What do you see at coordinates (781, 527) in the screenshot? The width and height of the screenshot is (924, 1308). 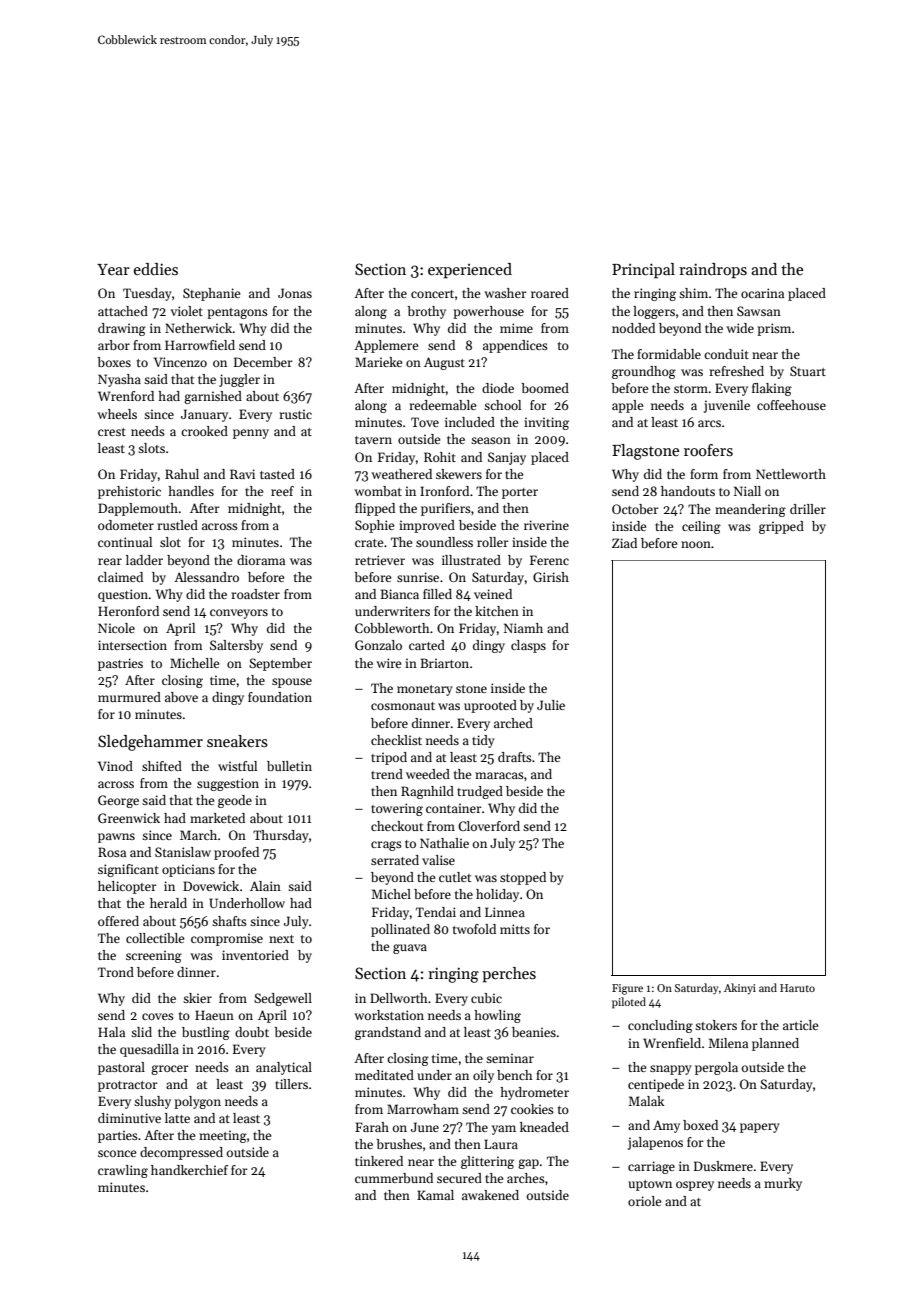 I see `gripped` at bounding box center [781, 527].
